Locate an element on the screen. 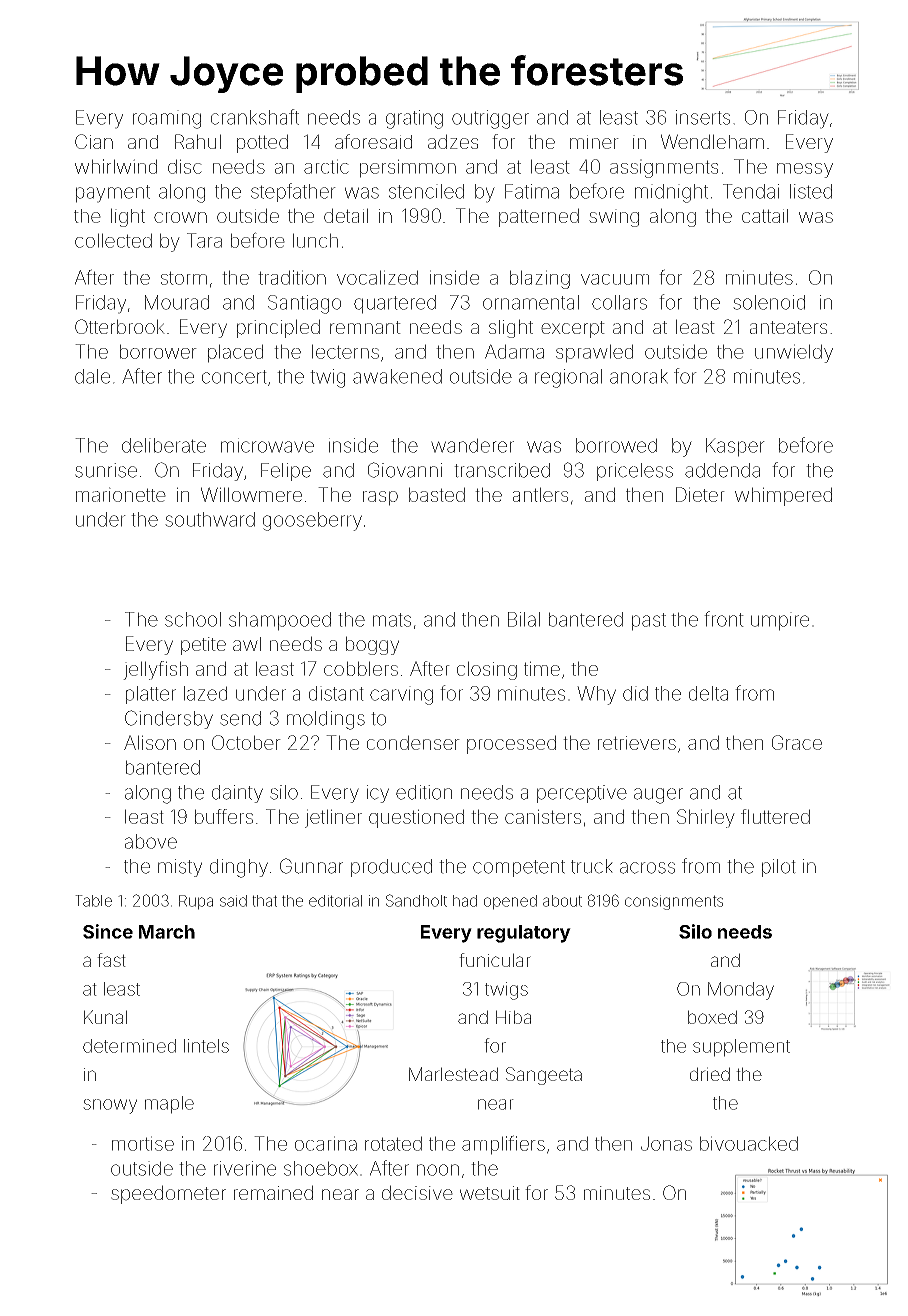  boxed is located at coordinates (712, 1017).
